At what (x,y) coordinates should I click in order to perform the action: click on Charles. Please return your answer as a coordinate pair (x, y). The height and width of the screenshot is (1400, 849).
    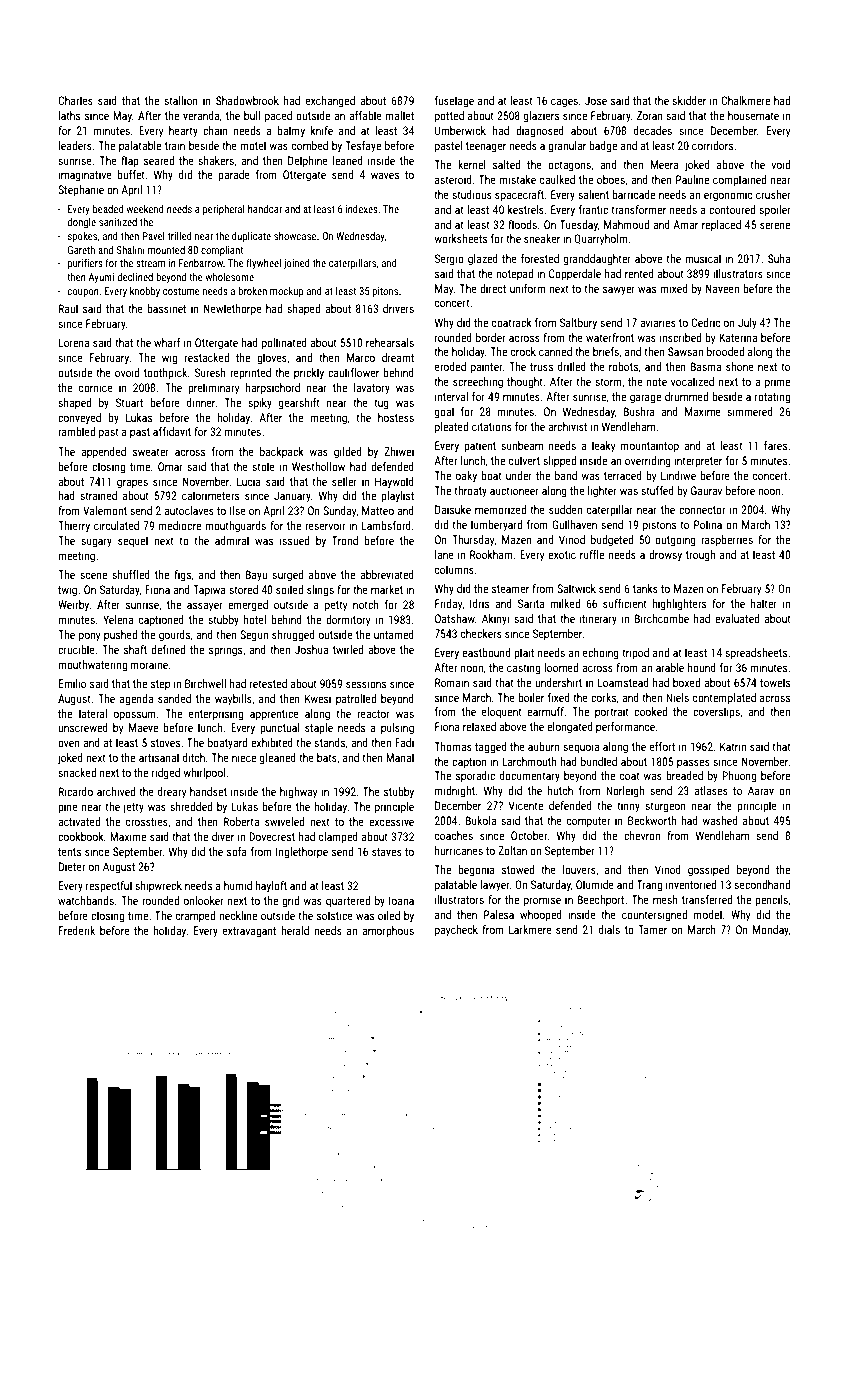
    Looking at the image, I should click on (75, 100).
